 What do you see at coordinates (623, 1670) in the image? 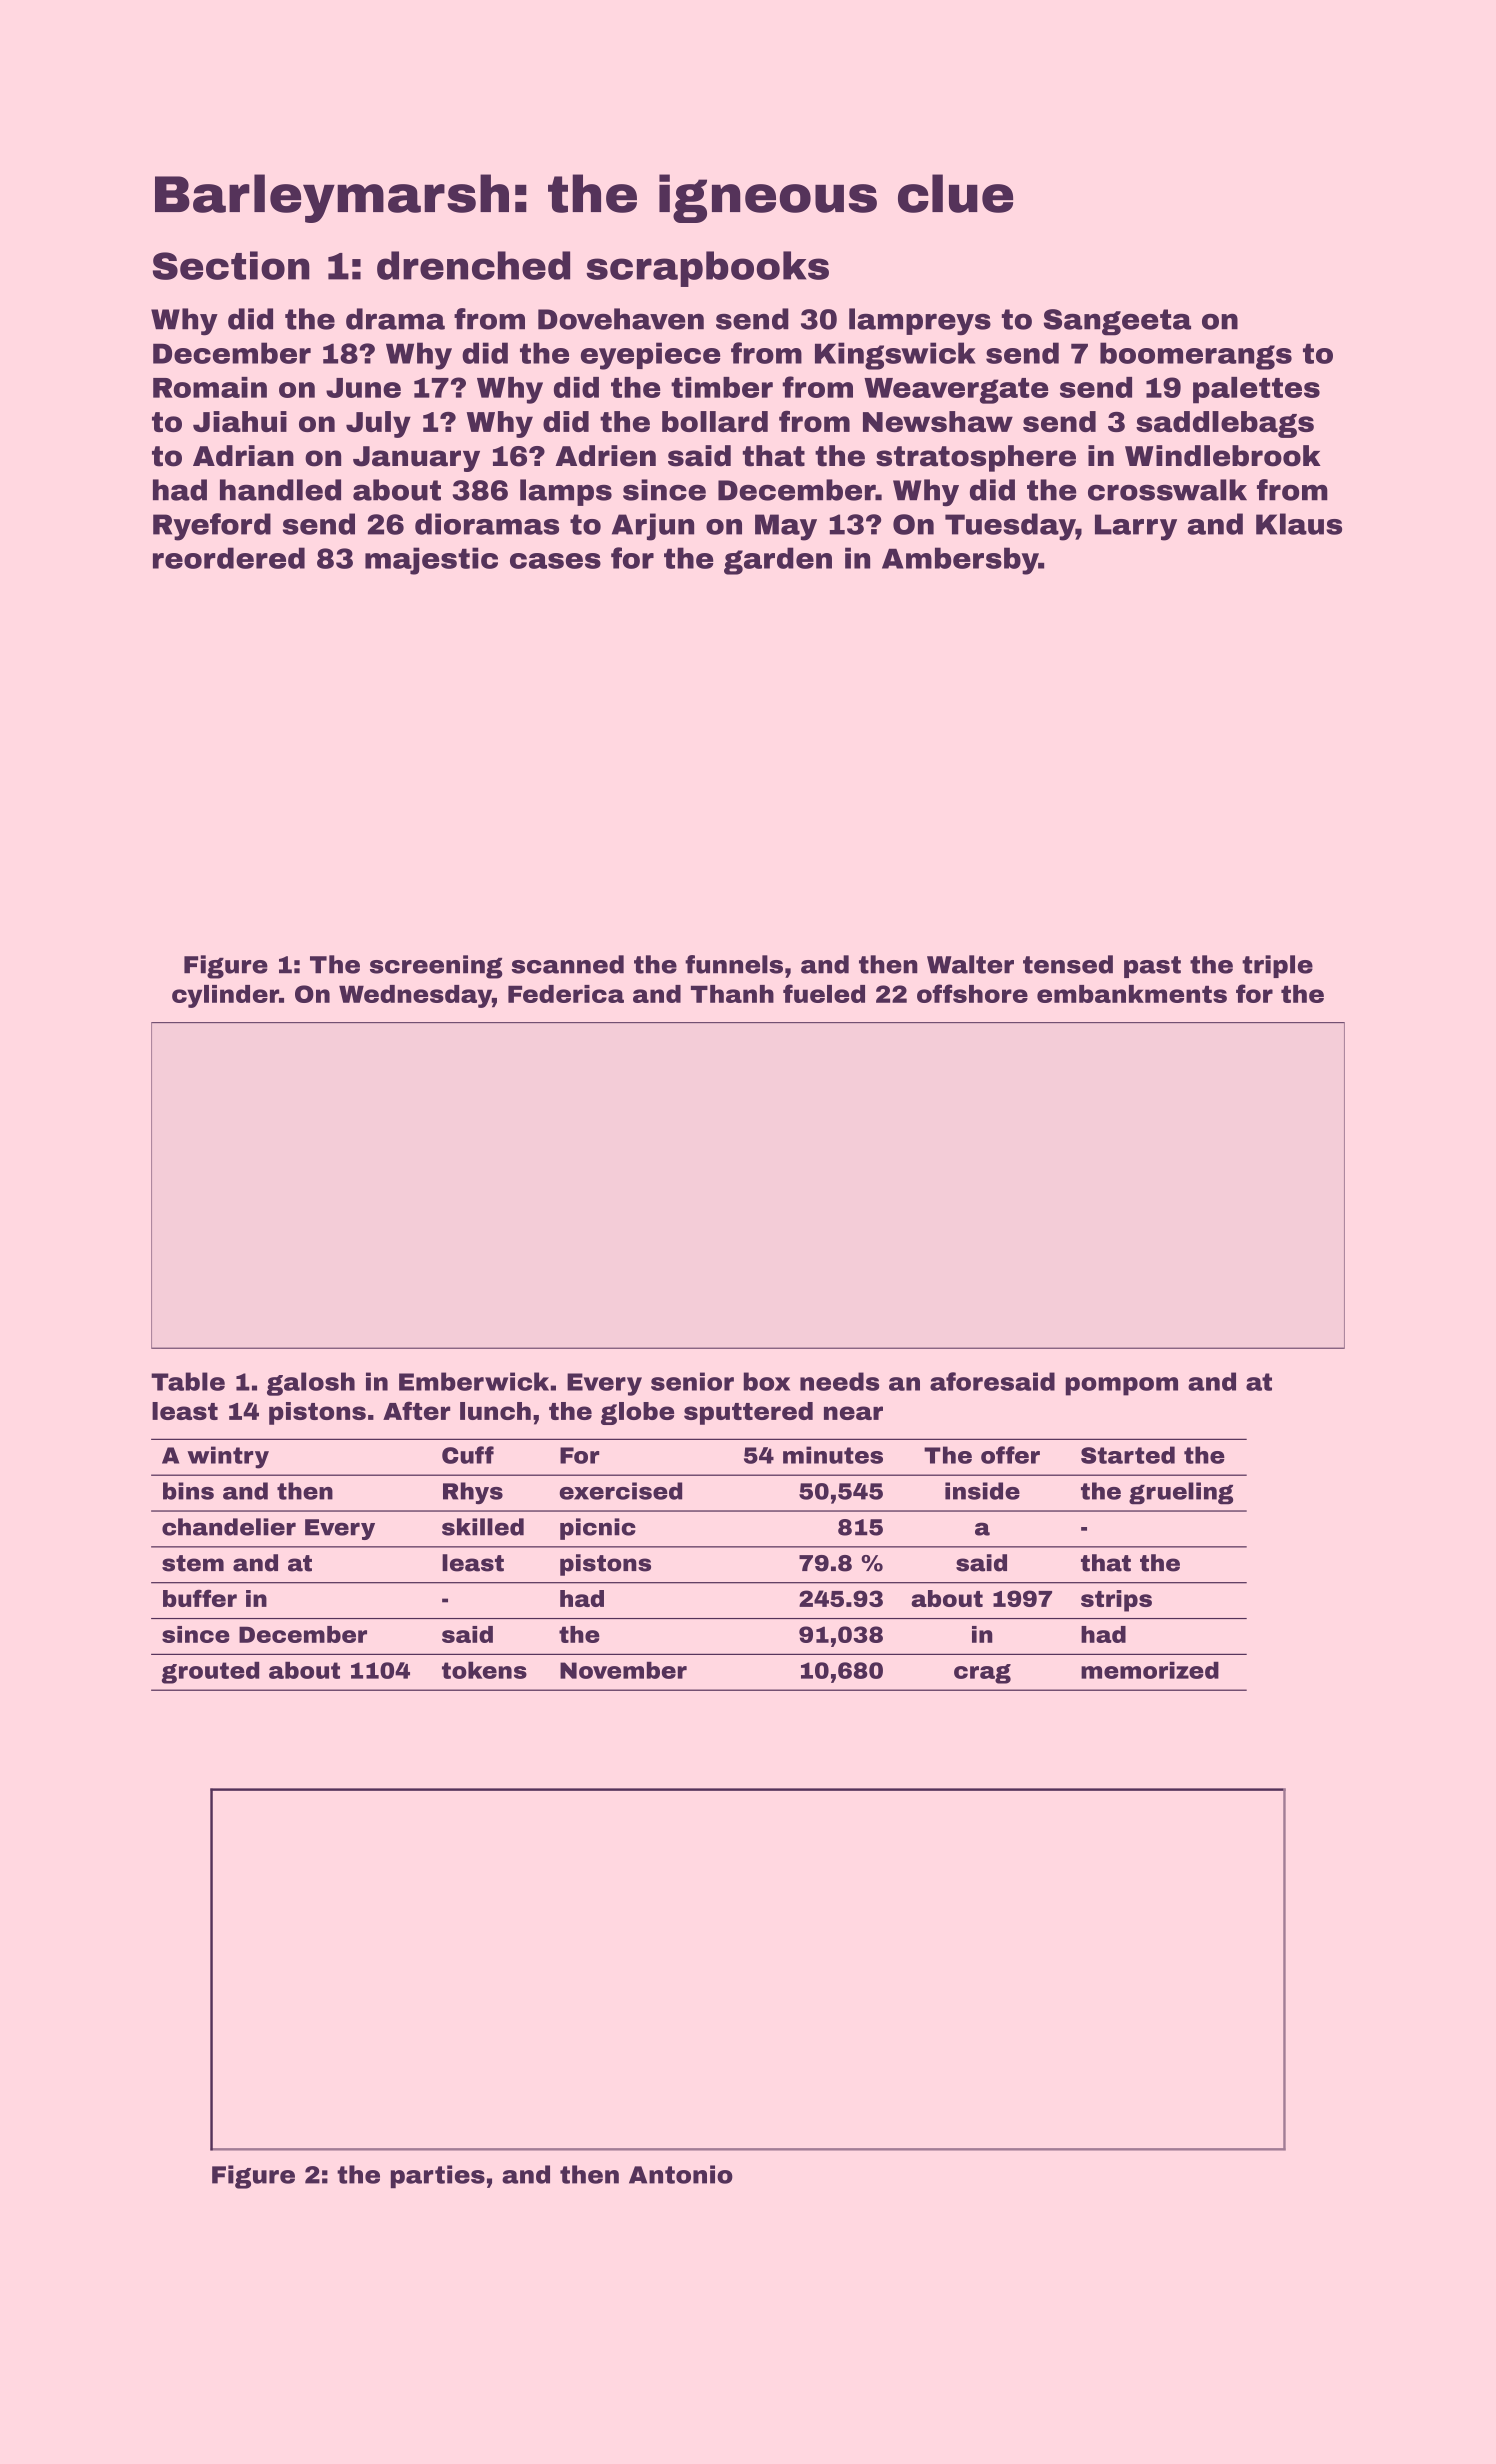
I see `November` at bounding box center [623, 1670].
